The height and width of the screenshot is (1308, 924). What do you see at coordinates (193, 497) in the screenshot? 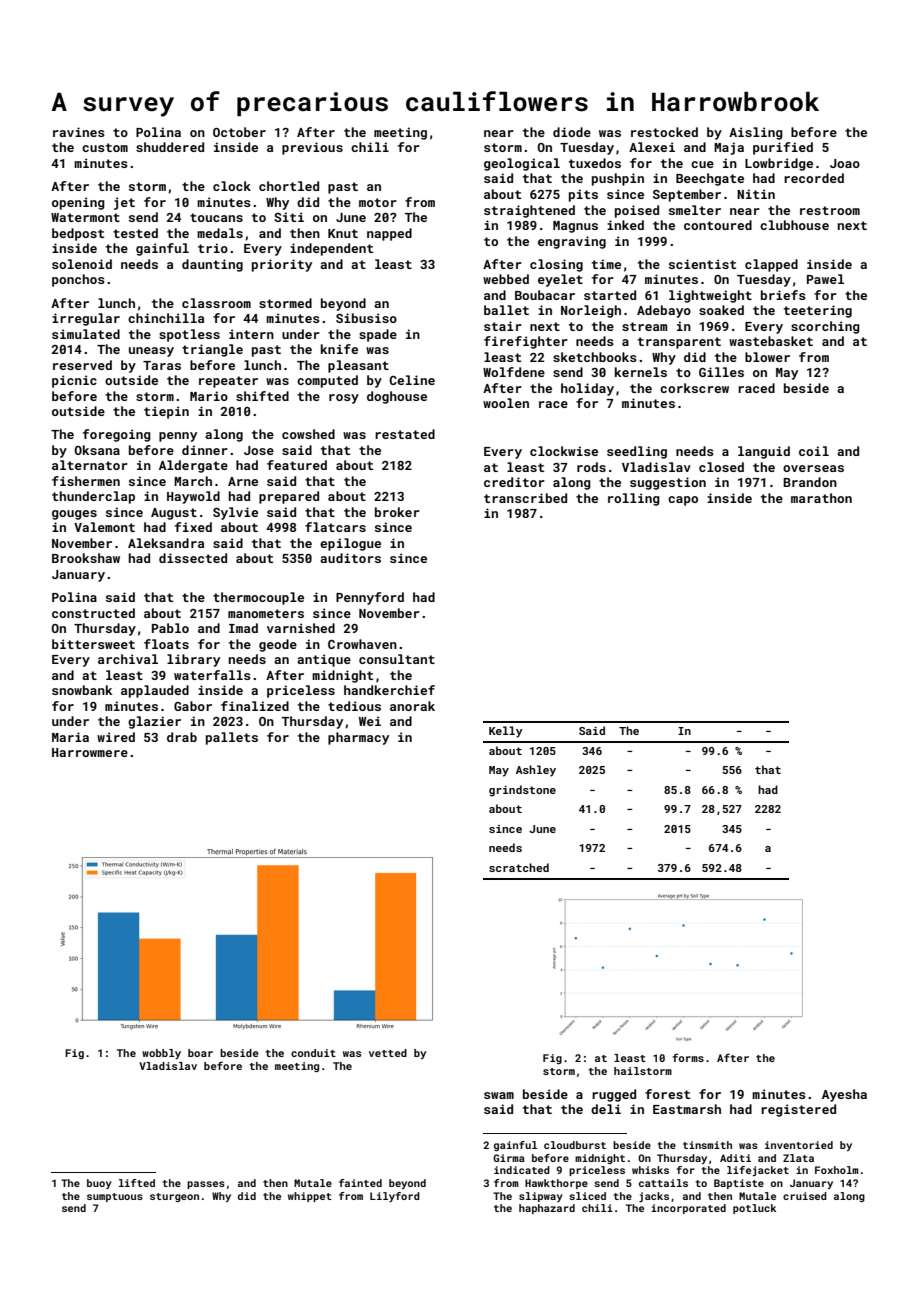
I see `Haywold` at bounding box center [193, 497].
